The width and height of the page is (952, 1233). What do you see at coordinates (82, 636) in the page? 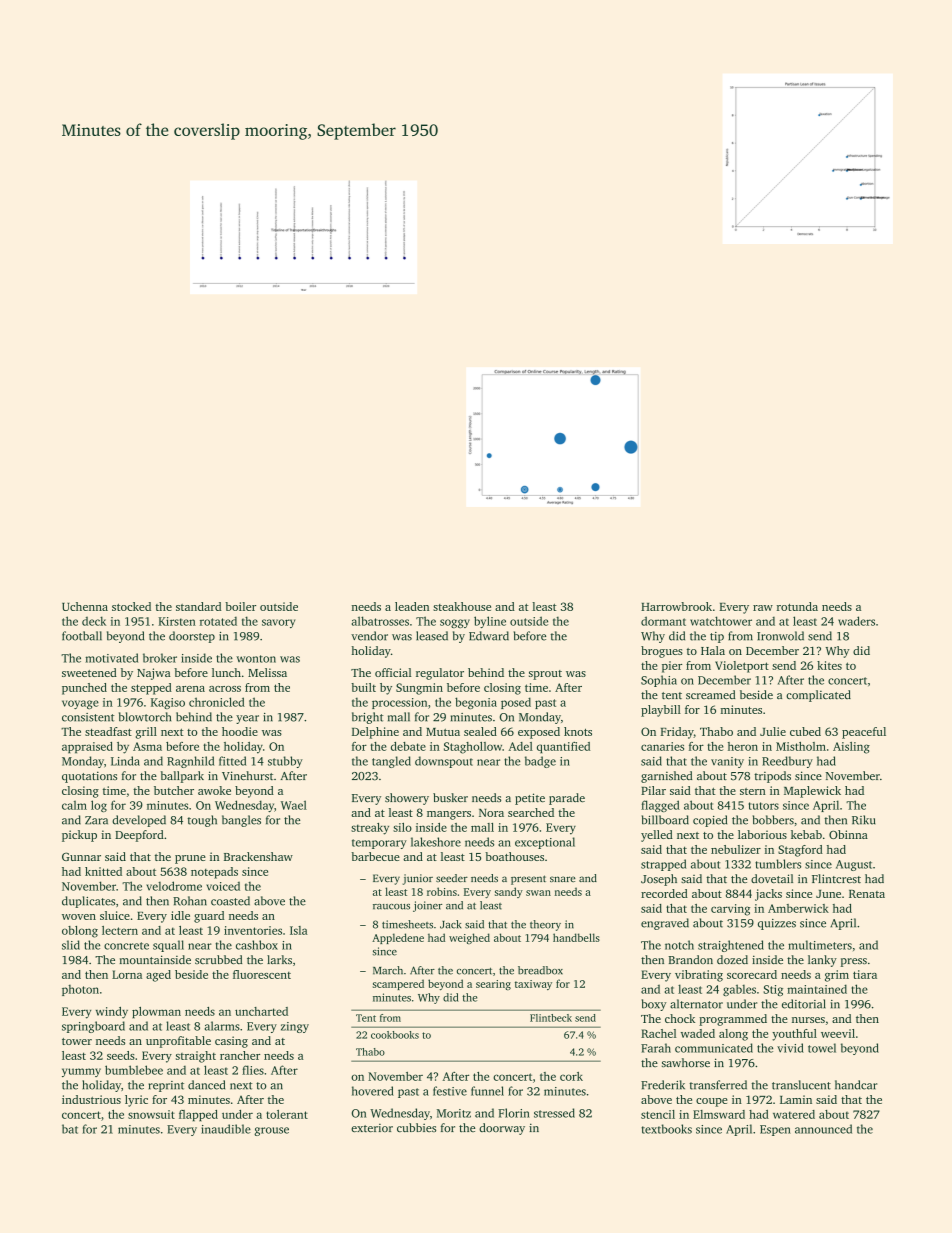
I see `football` at bounding box center [82, 636].
